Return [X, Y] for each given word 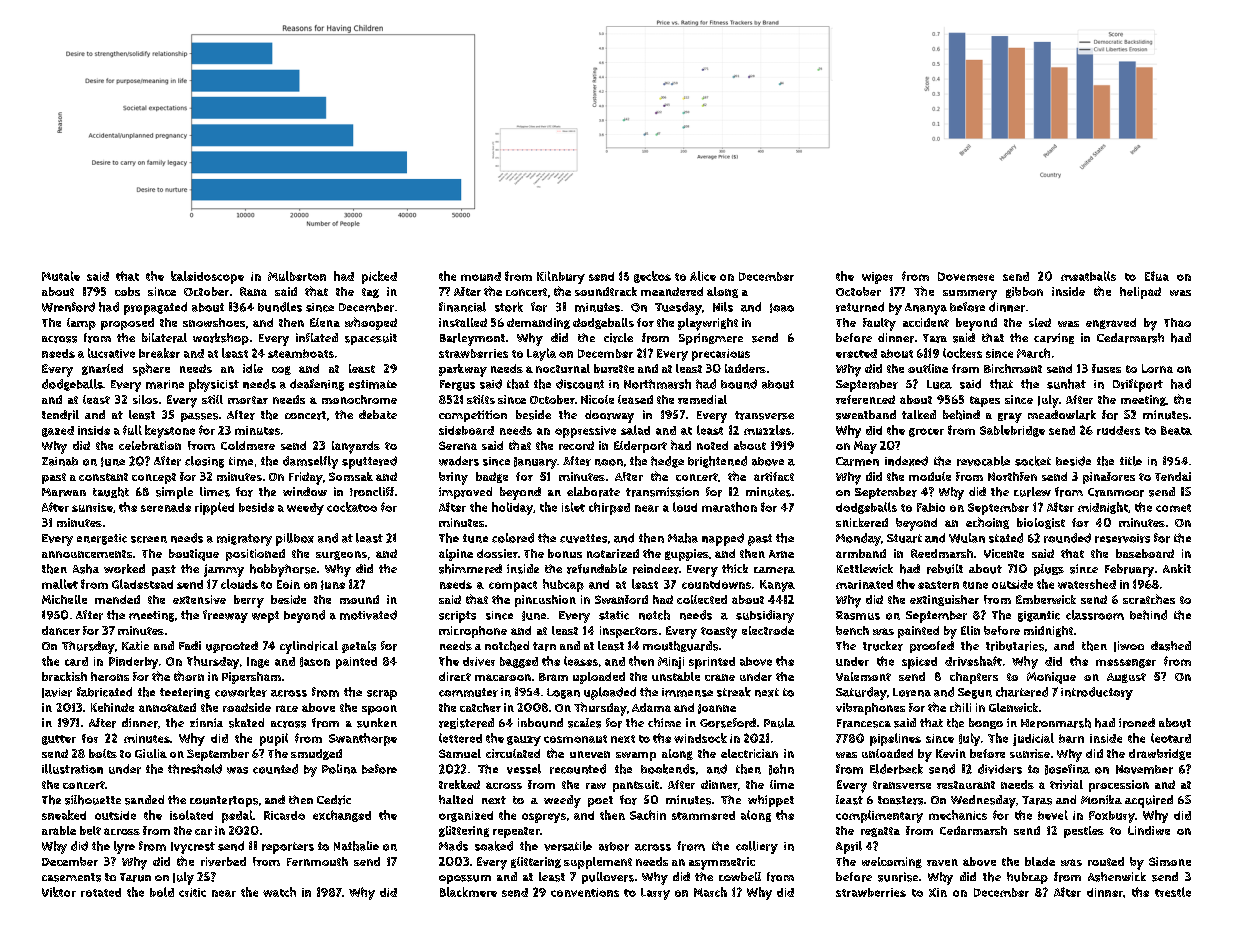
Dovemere [966, 276]
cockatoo [352, 507]
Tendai [1173, 476]
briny [453, 478]
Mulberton [297, 276]
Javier [57, 693]
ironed [1137, 723]
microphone [473, 632]
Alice [703, 276]
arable [59, 830]
